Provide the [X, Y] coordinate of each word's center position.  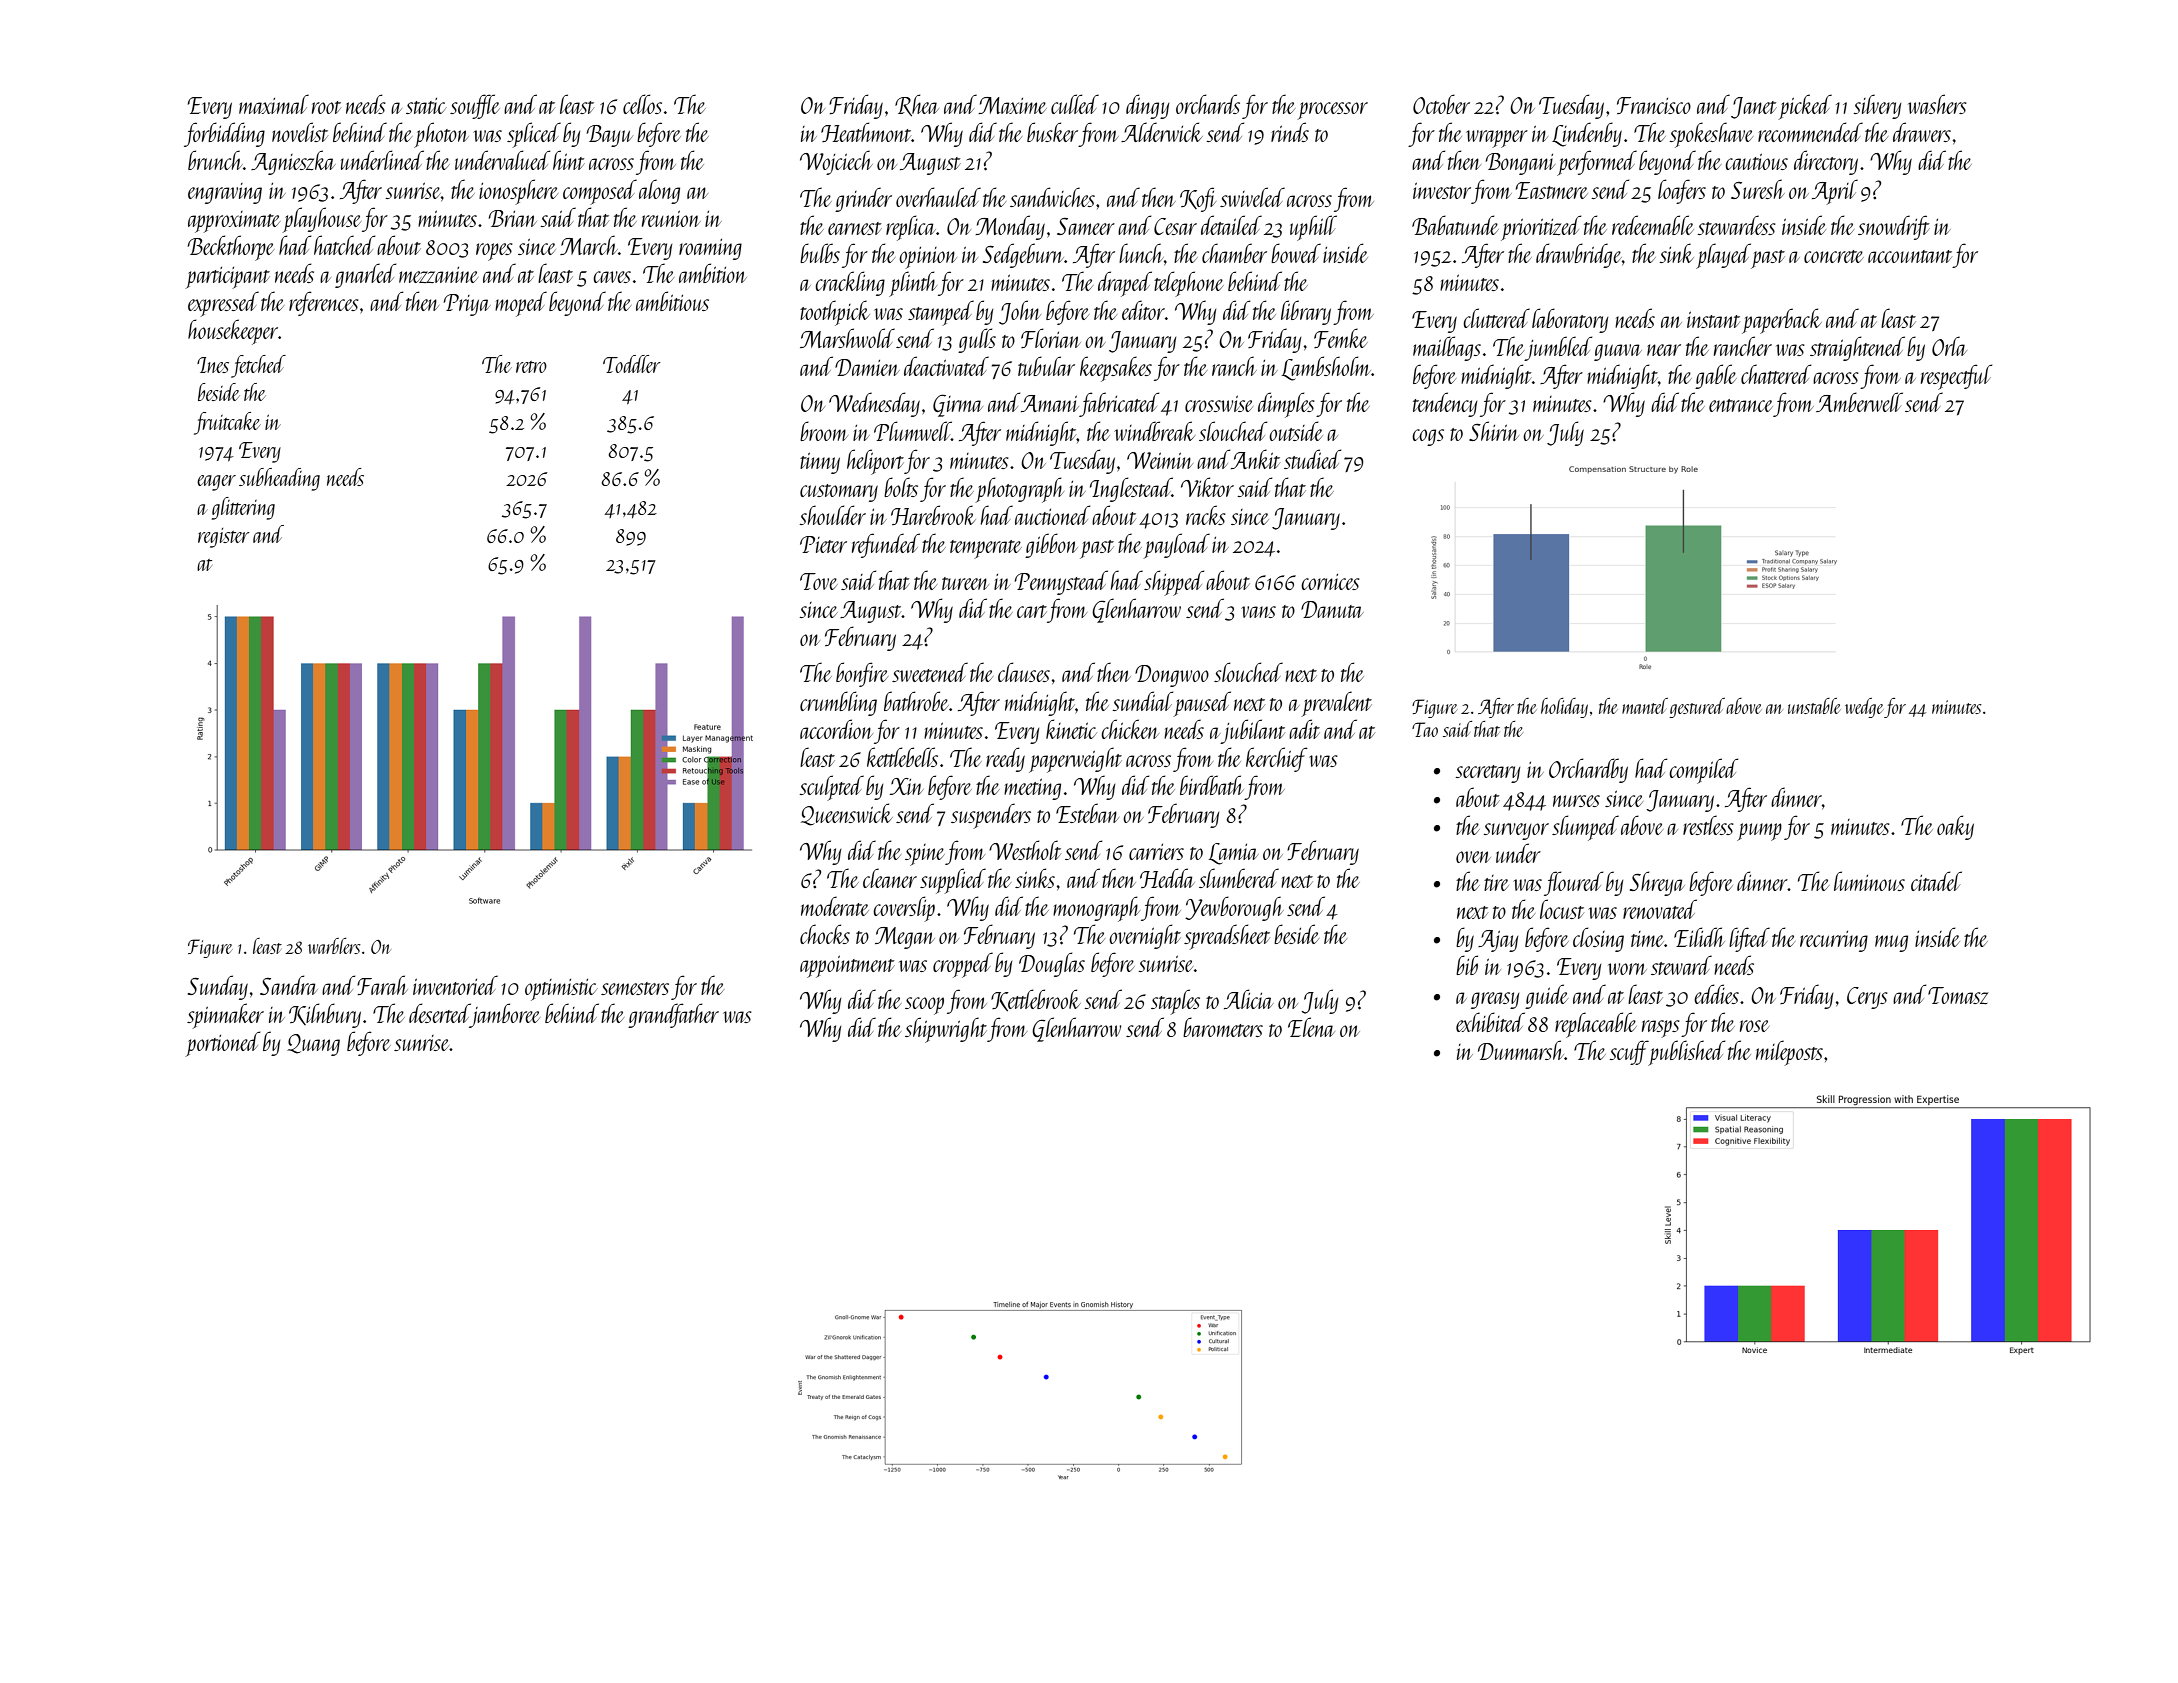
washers [1937, 104]
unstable [1814, 706]
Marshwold [847, 338]
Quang [313, 1045]
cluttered [1496, 318]
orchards [1208, 104]
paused [1202, 704]
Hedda [1167, 878]
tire [1496, 883]
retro [531, 367]
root [326, 107]
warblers [334, 946]
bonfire [862, 674]
